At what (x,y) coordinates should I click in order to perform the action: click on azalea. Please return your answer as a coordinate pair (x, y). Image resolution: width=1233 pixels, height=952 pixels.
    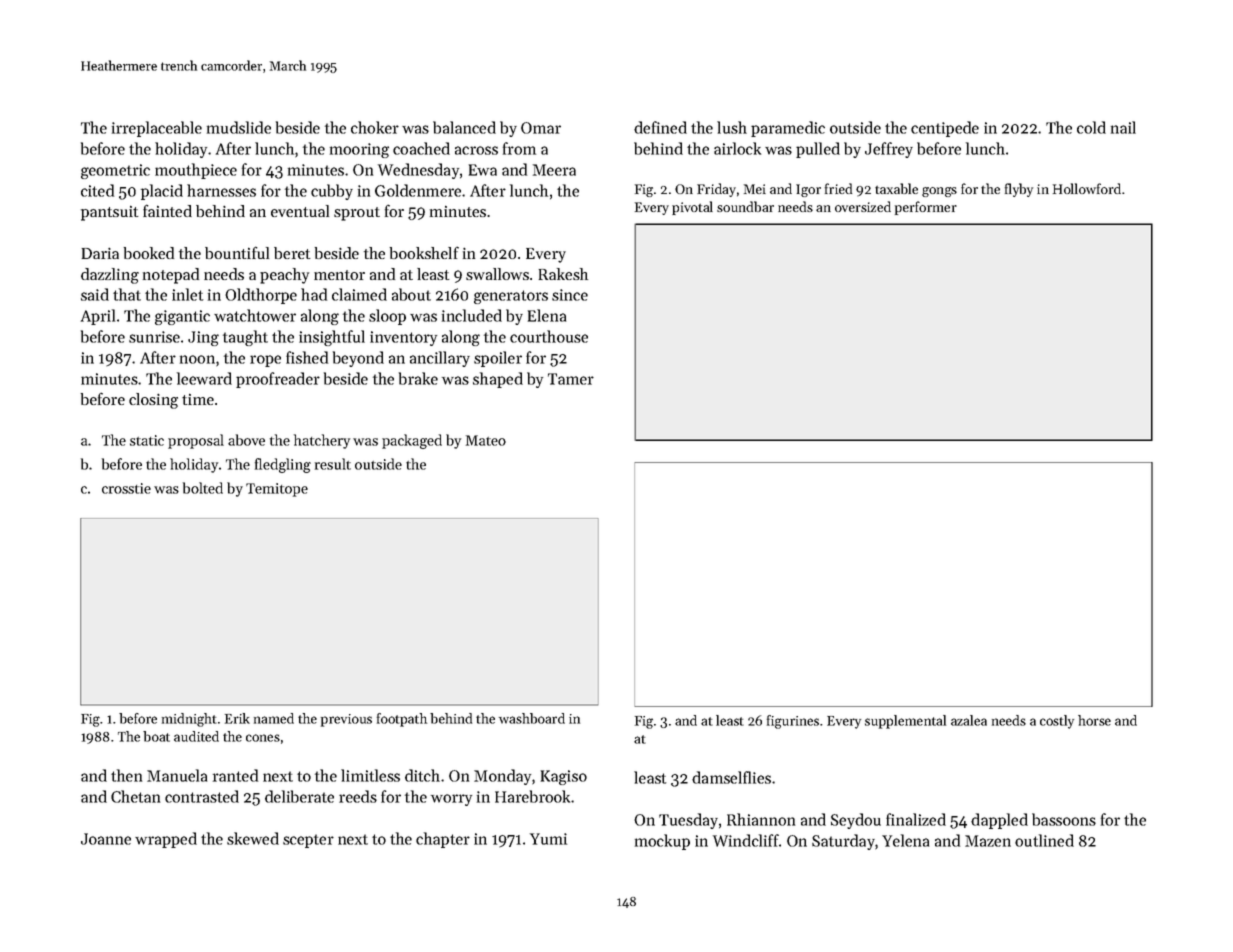
    Looking at the image, I should click on (969, 720).
